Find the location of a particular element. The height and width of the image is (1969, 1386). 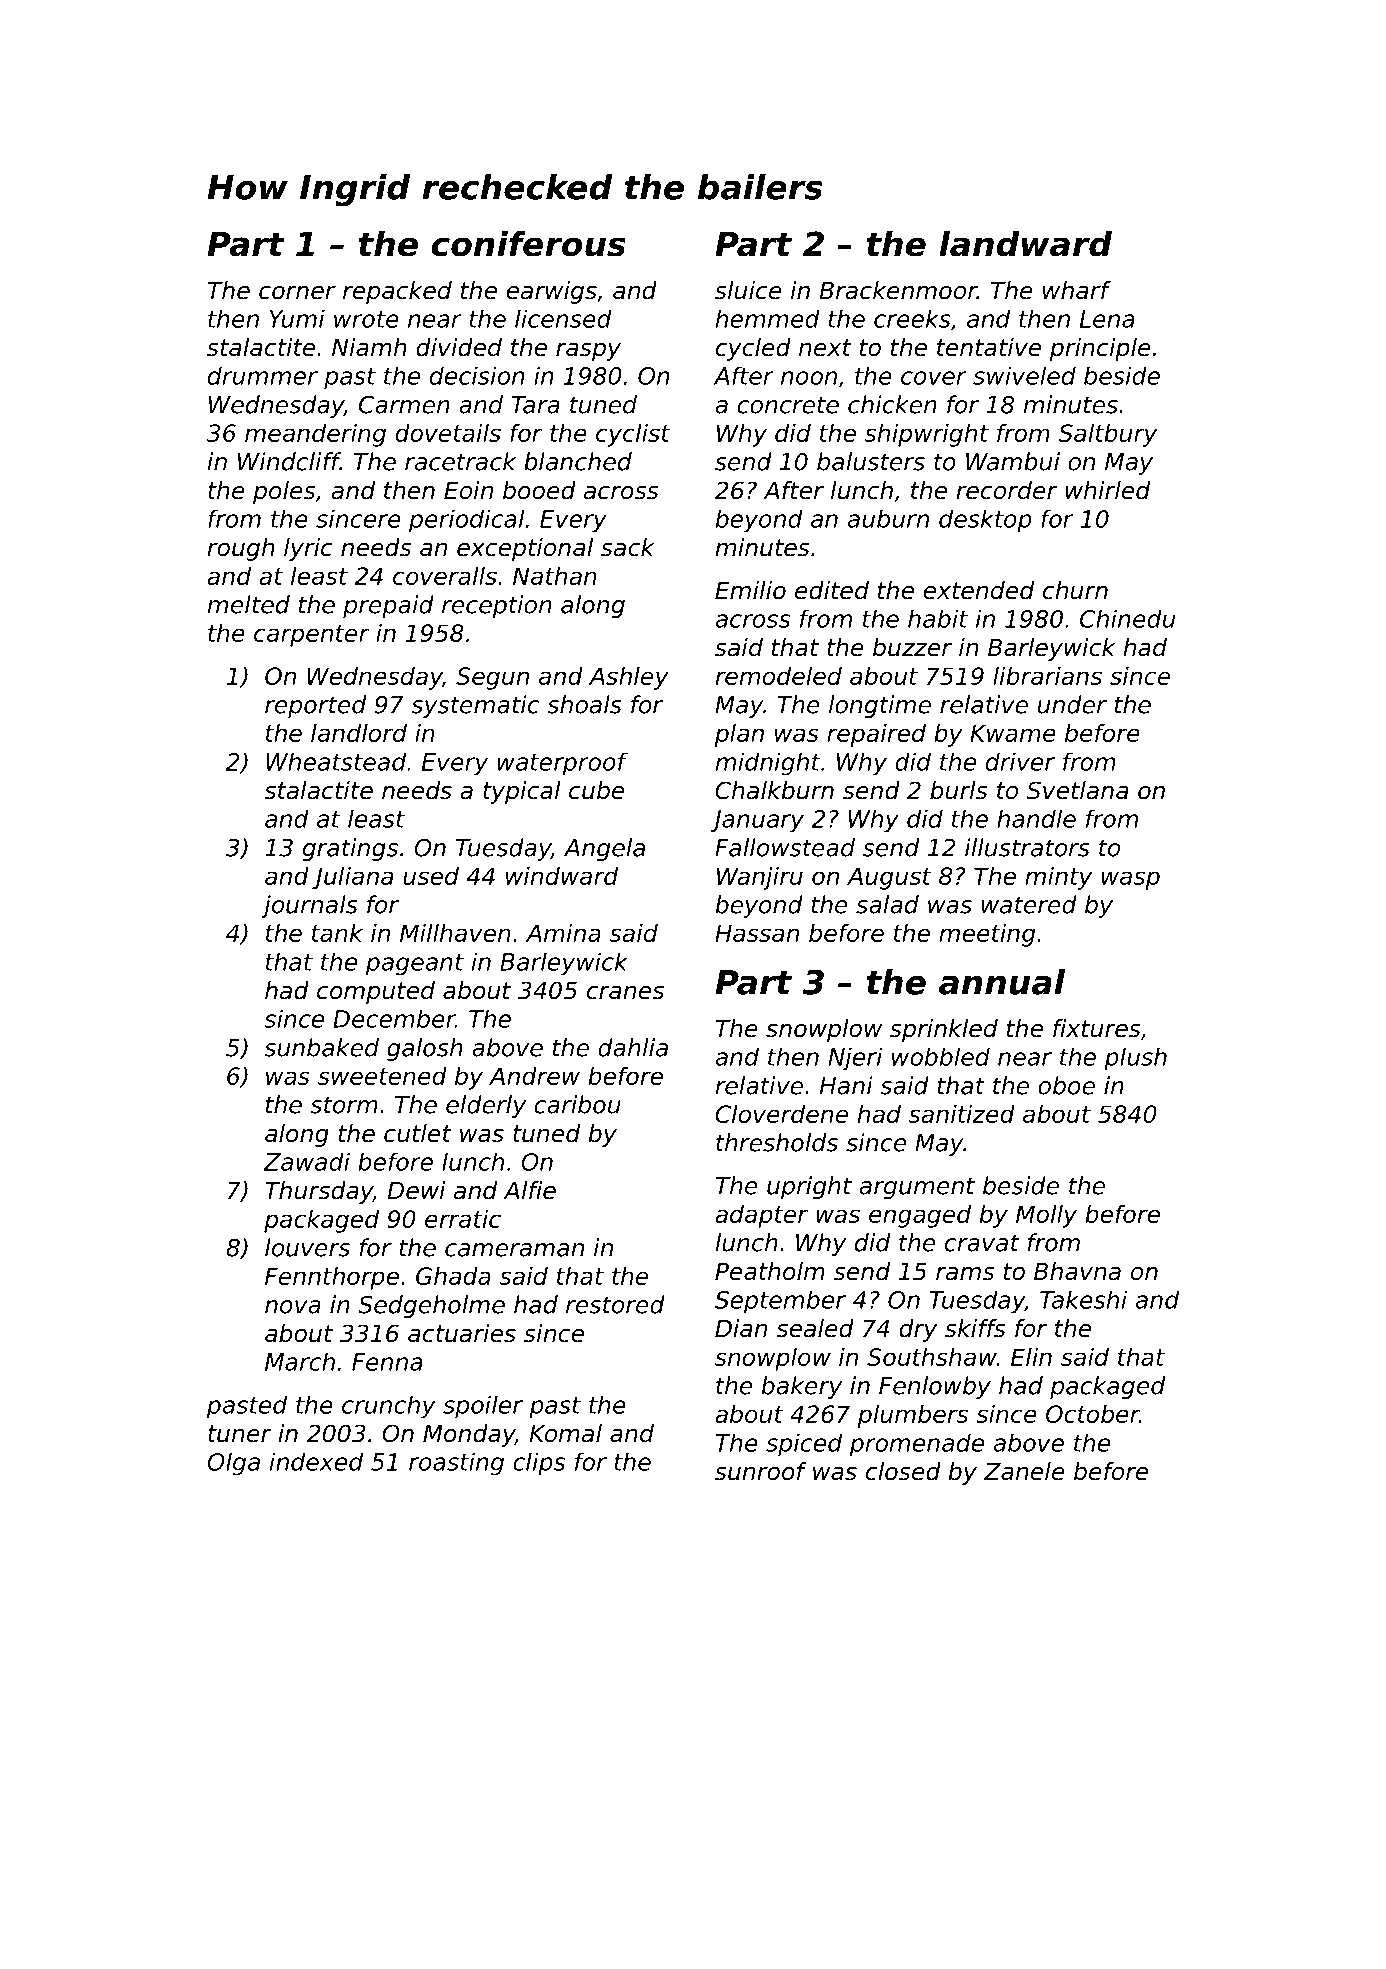

argument is located at coordinates (917, 1188).
